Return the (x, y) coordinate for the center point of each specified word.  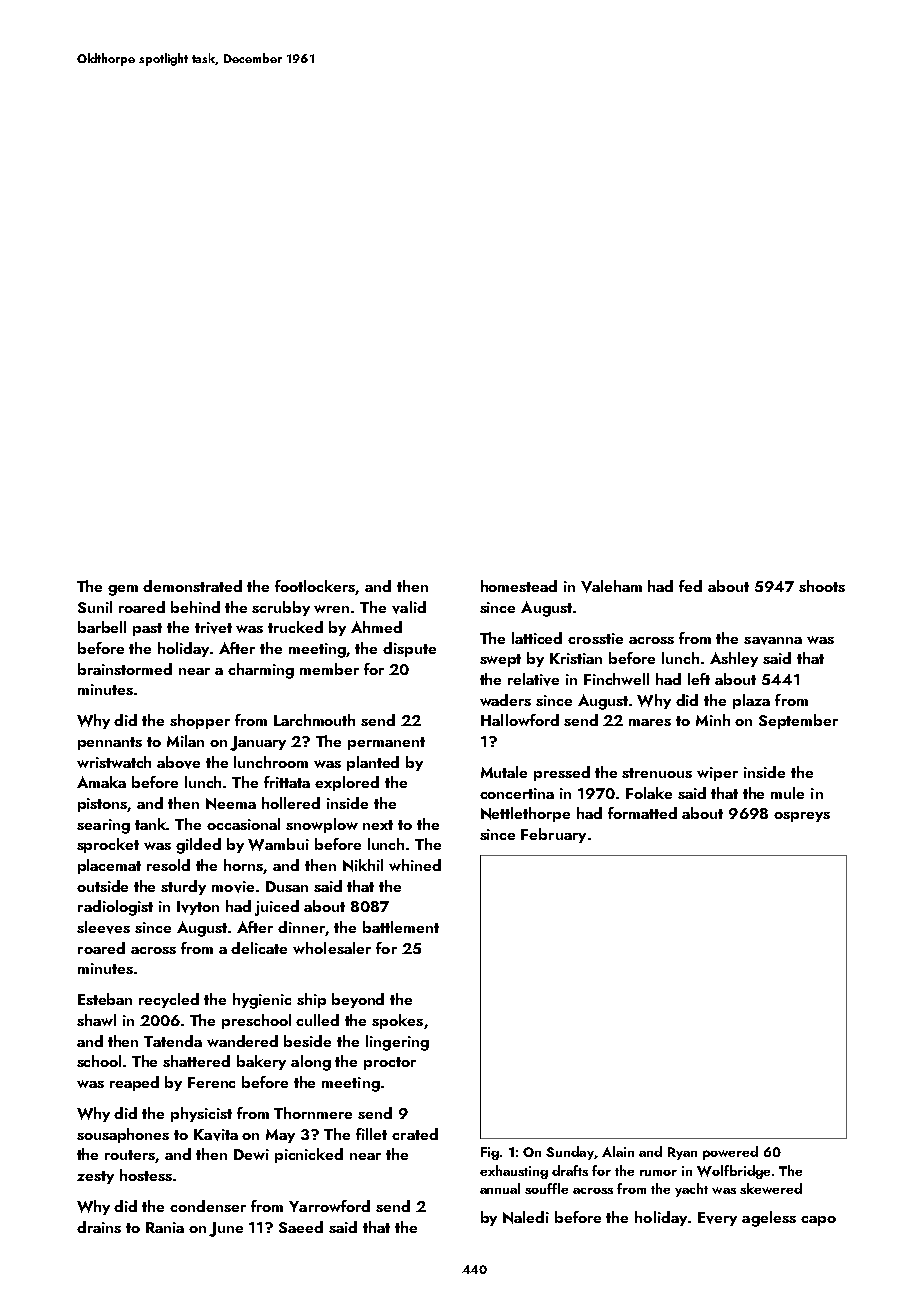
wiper (717, 774)
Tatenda (173, 1041)
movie (233, 887)
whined (415, 865)
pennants (110, 743)
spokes (397, 1021)
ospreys (802, 817)
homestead (519, 586)
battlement (401, 927)
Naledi (526, 1217)
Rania (165, 1227)
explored (347, 783)
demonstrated (192, 586)
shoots (822, 586)
